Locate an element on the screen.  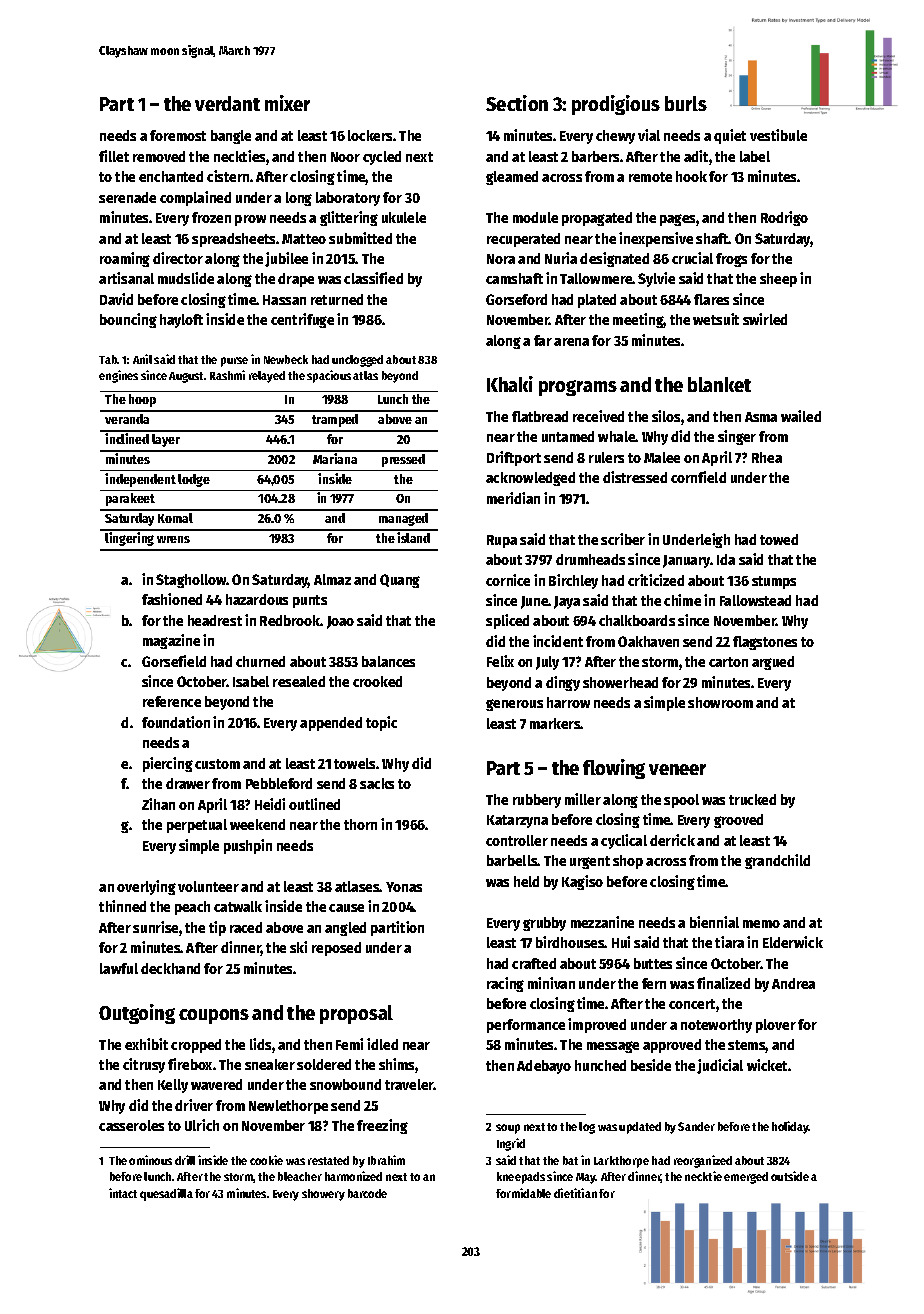
Section is located at coordinates (517, 103).
